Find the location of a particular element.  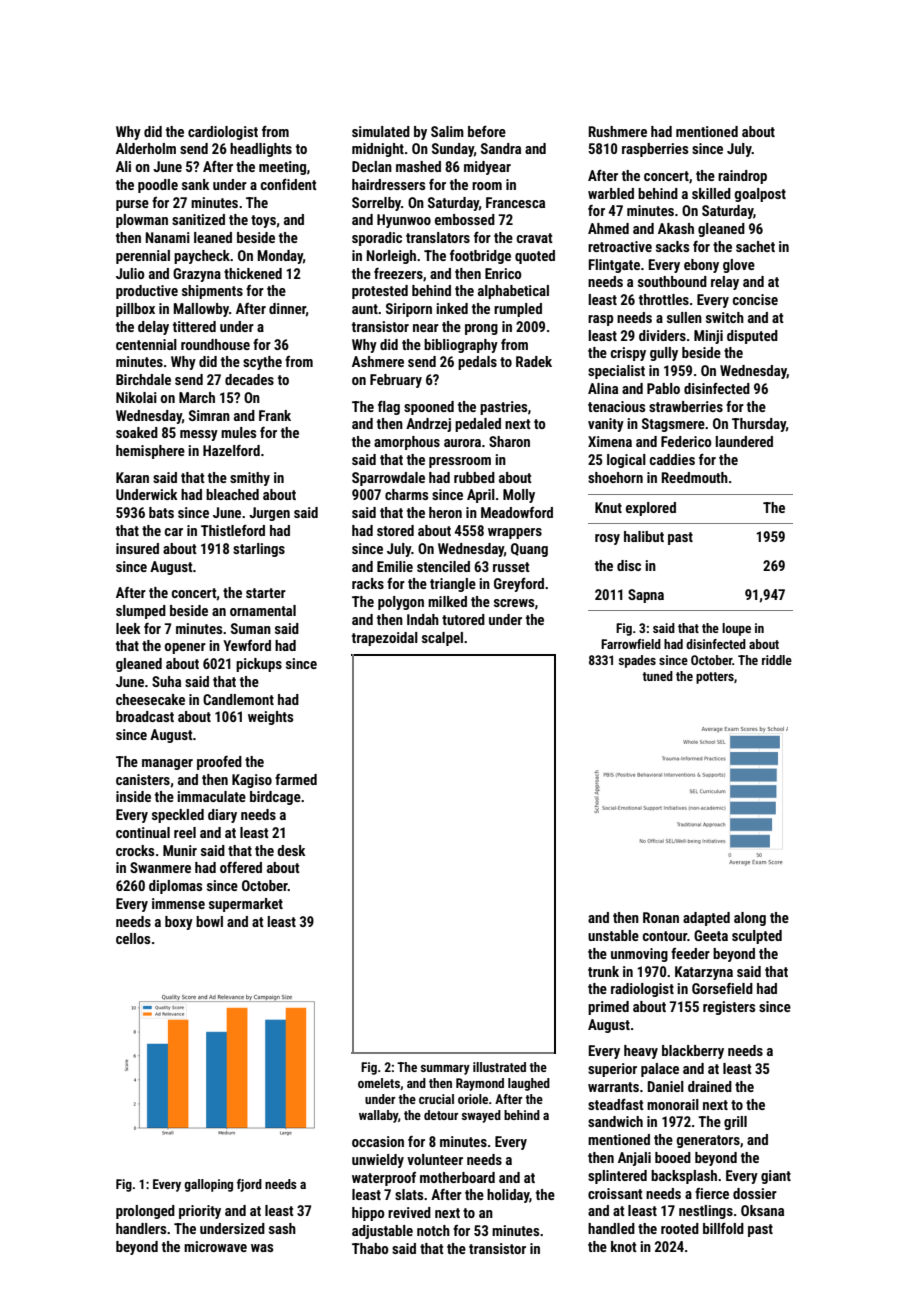

Alderholm is located at coordinates (146, 148).
